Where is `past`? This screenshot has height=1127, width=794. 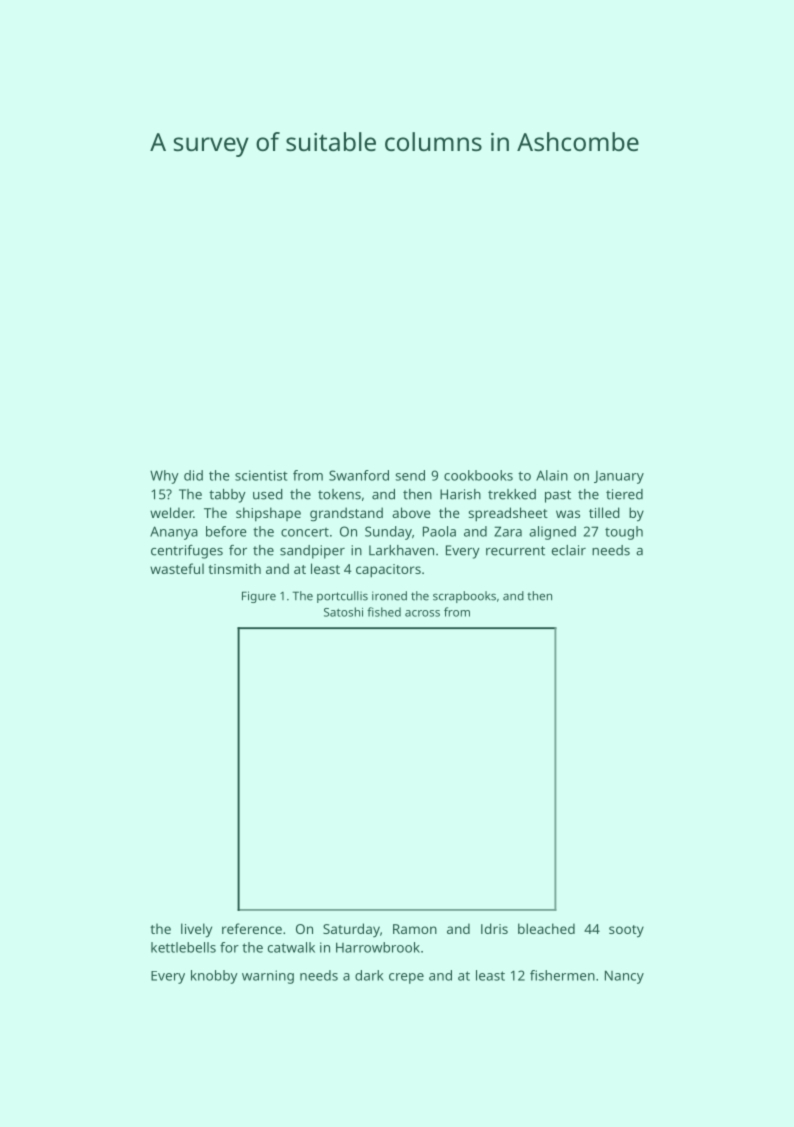 past is located at coordinates (558, 496).
